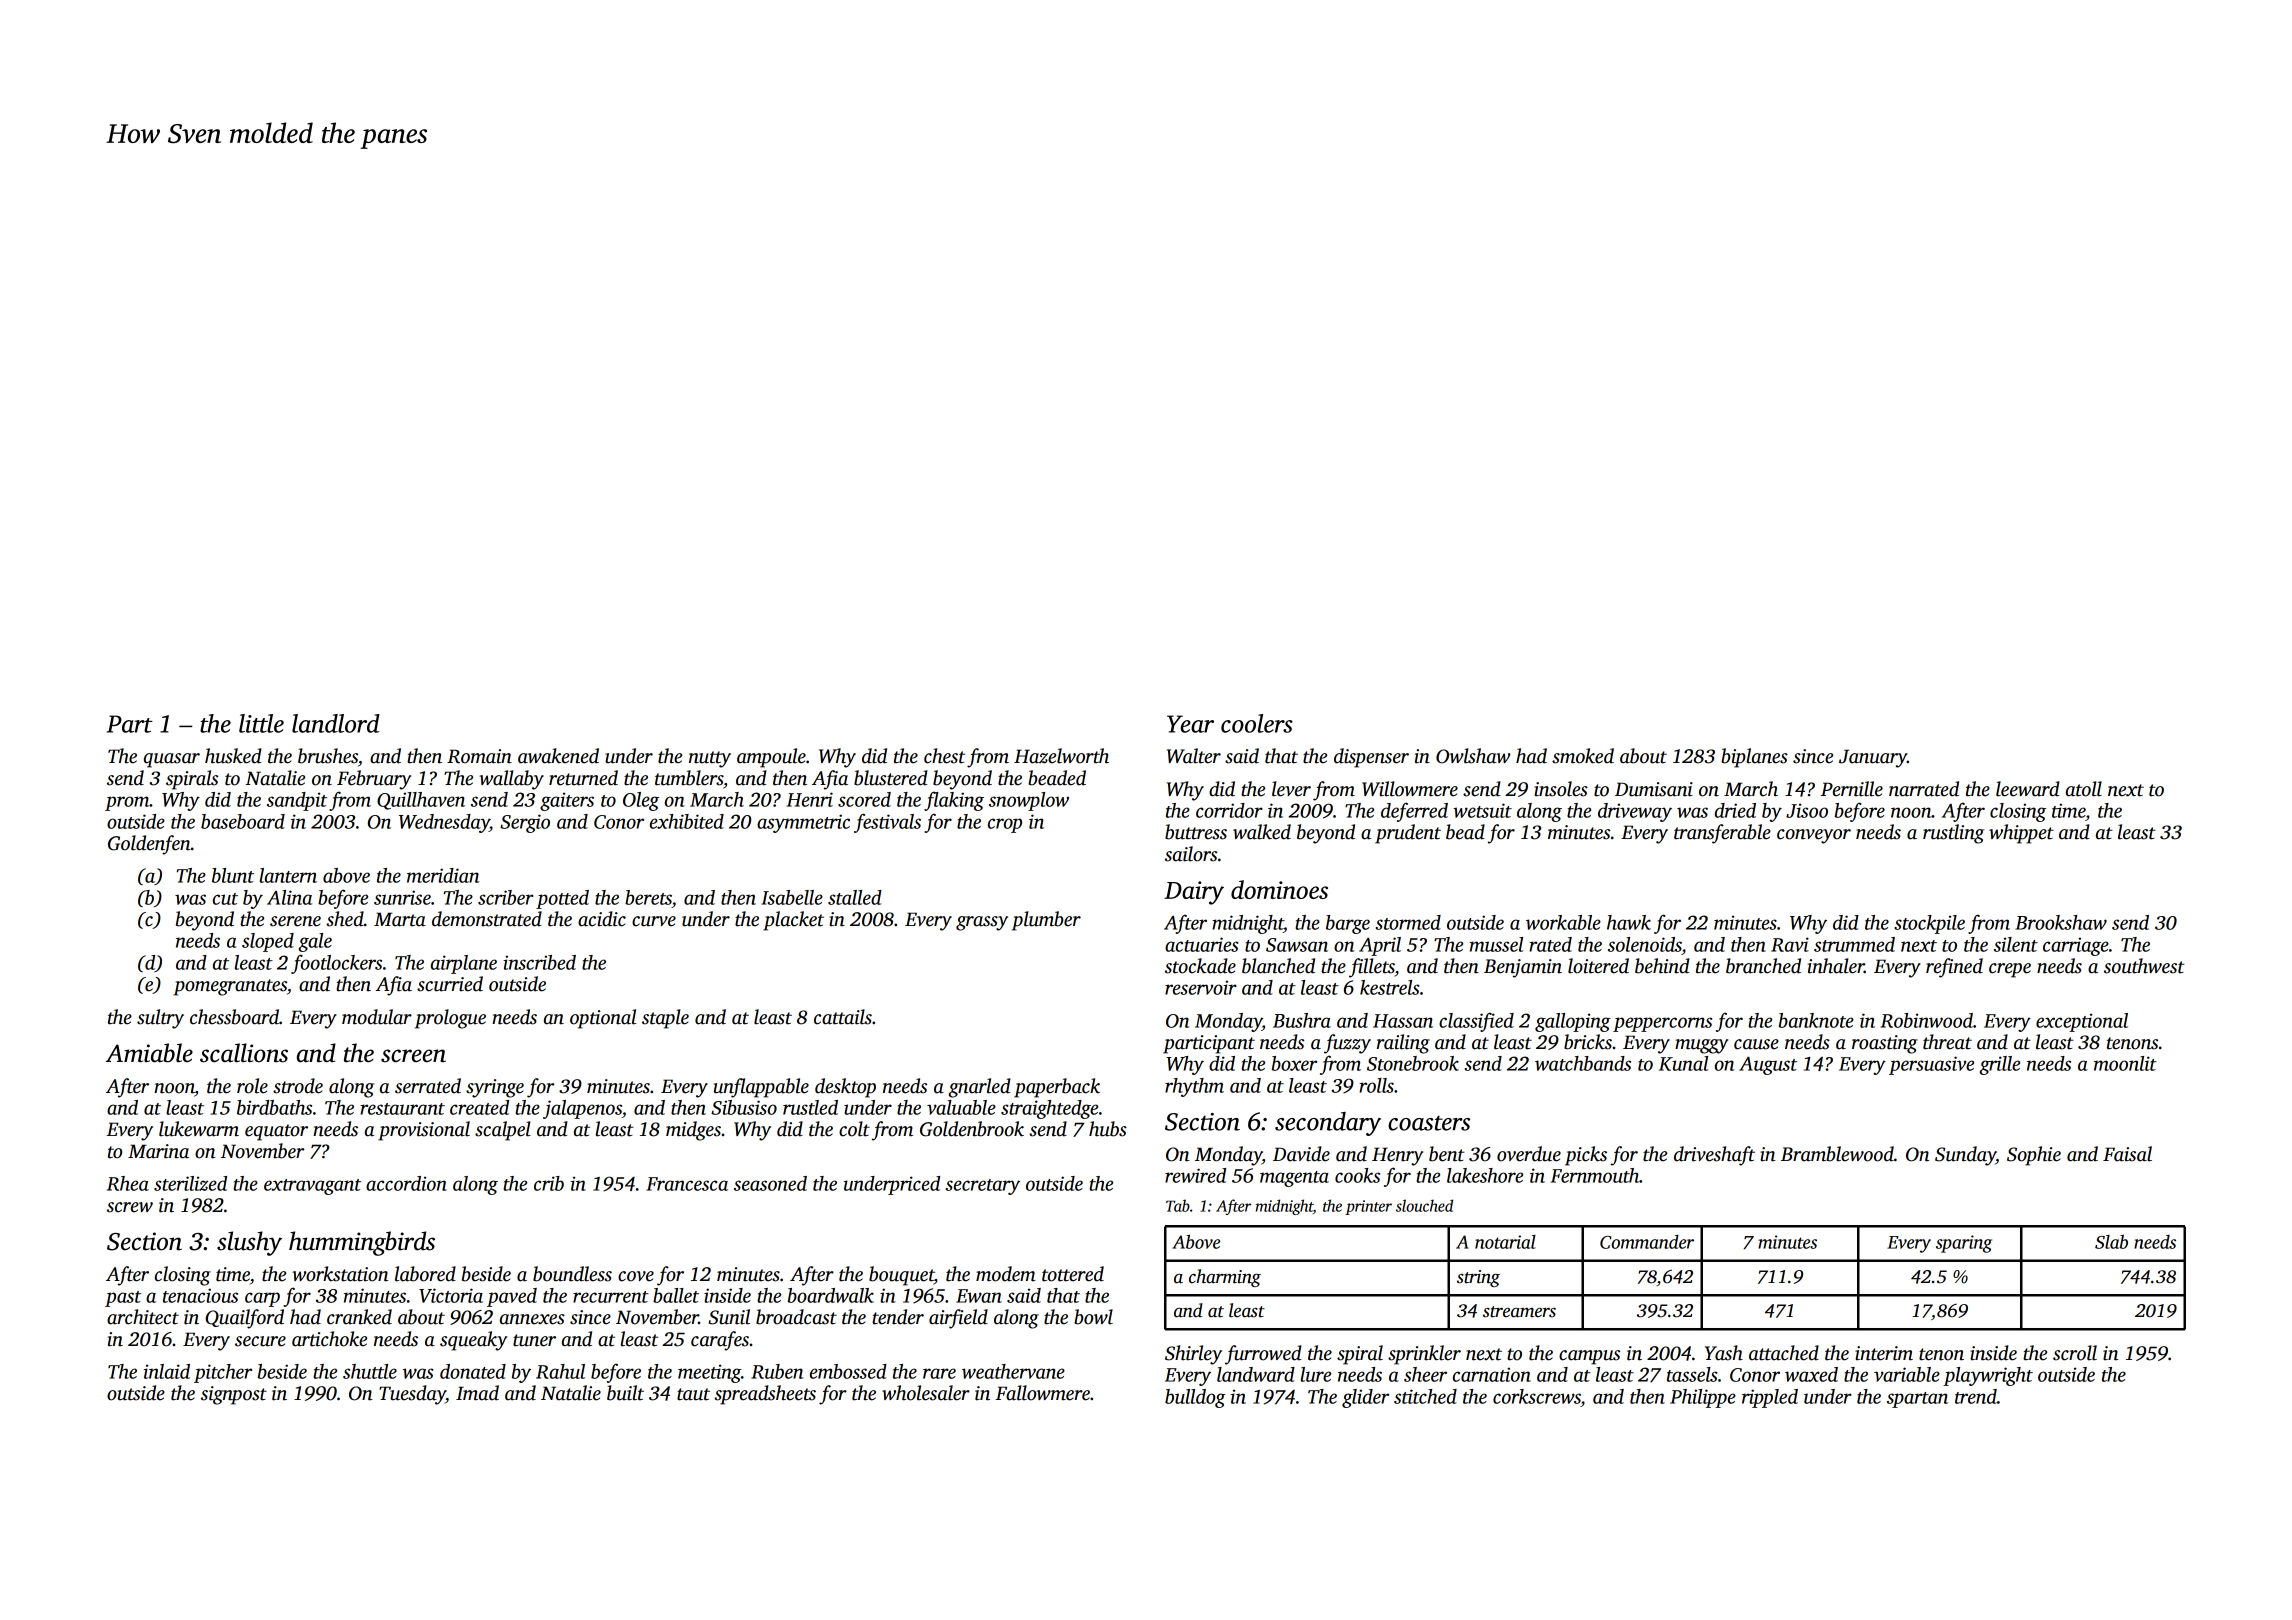 This page has height=1620, width=2292. What do you see at coordinates (406, 1183) in the page?
I see `accordion` at bounding box center [406, 1183].
